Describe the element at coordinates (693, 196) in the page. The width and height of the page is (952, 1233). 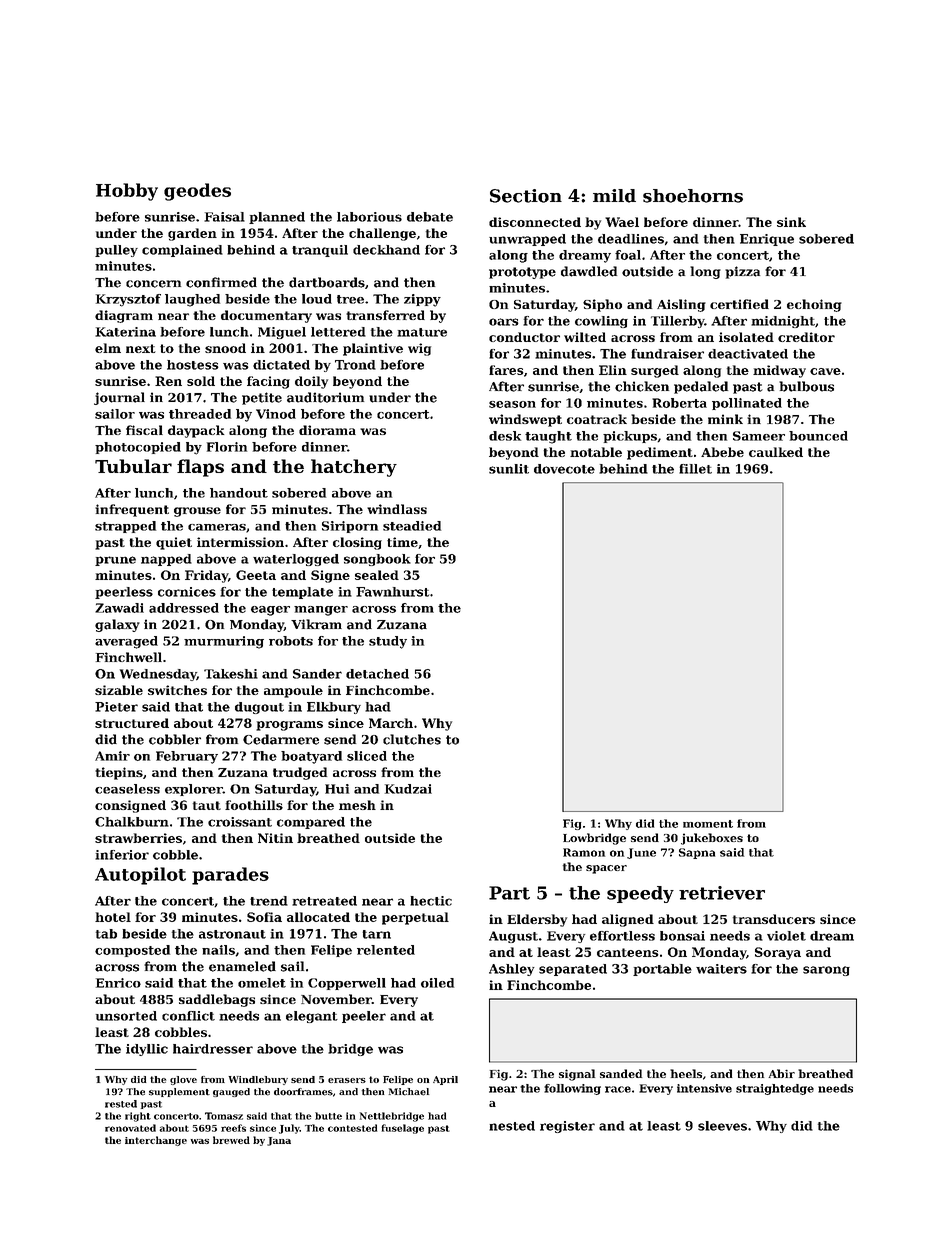
I see `shoehorns` at that location.
